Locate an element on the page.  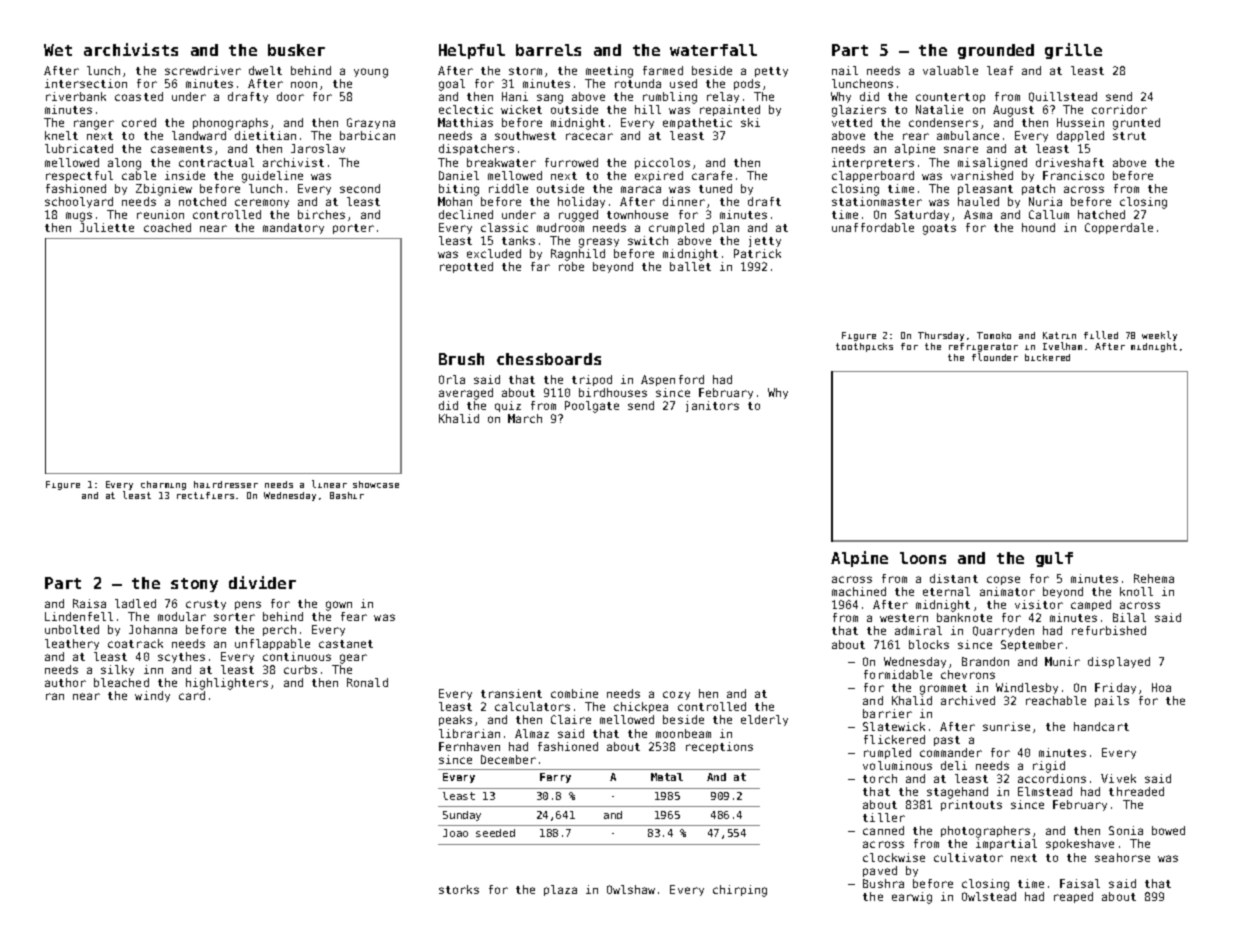
grille is located at coordinates (1073, 51).
